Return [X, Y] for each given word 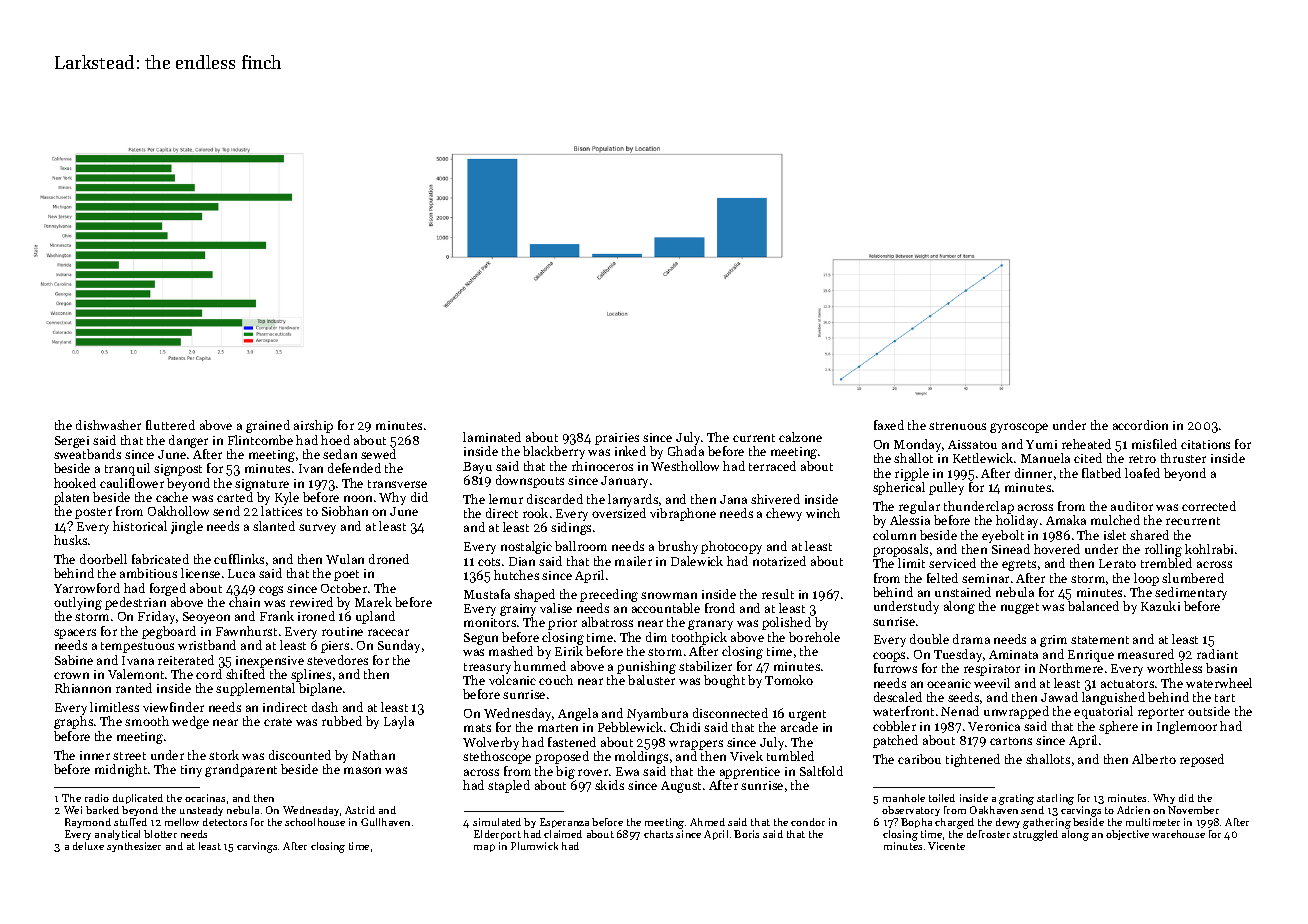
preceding [609, 595]
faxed [889, 425]
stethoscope [497, 757]
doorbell [103, 559]
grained [268, 426]
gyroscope [1019, 428]
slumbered [1193, 578]
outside [1209, 711]
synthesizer [134, 847]
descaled [898, 697]
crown [71, 675]
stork [224, 755]
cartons [1011, 741]
